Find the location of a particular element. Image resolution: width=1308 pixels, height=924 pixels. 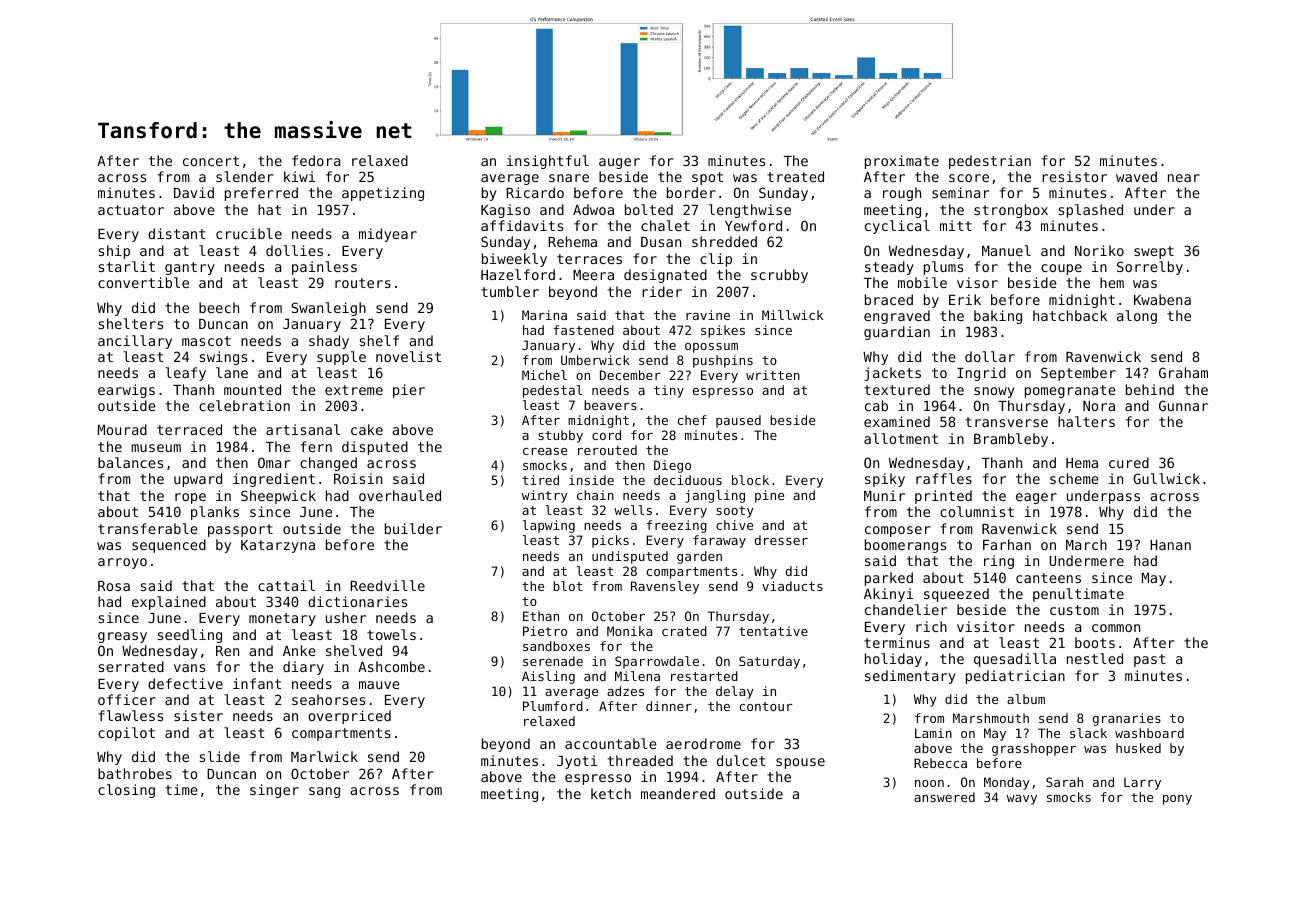

crucible is located at coordinates (249, 233).
